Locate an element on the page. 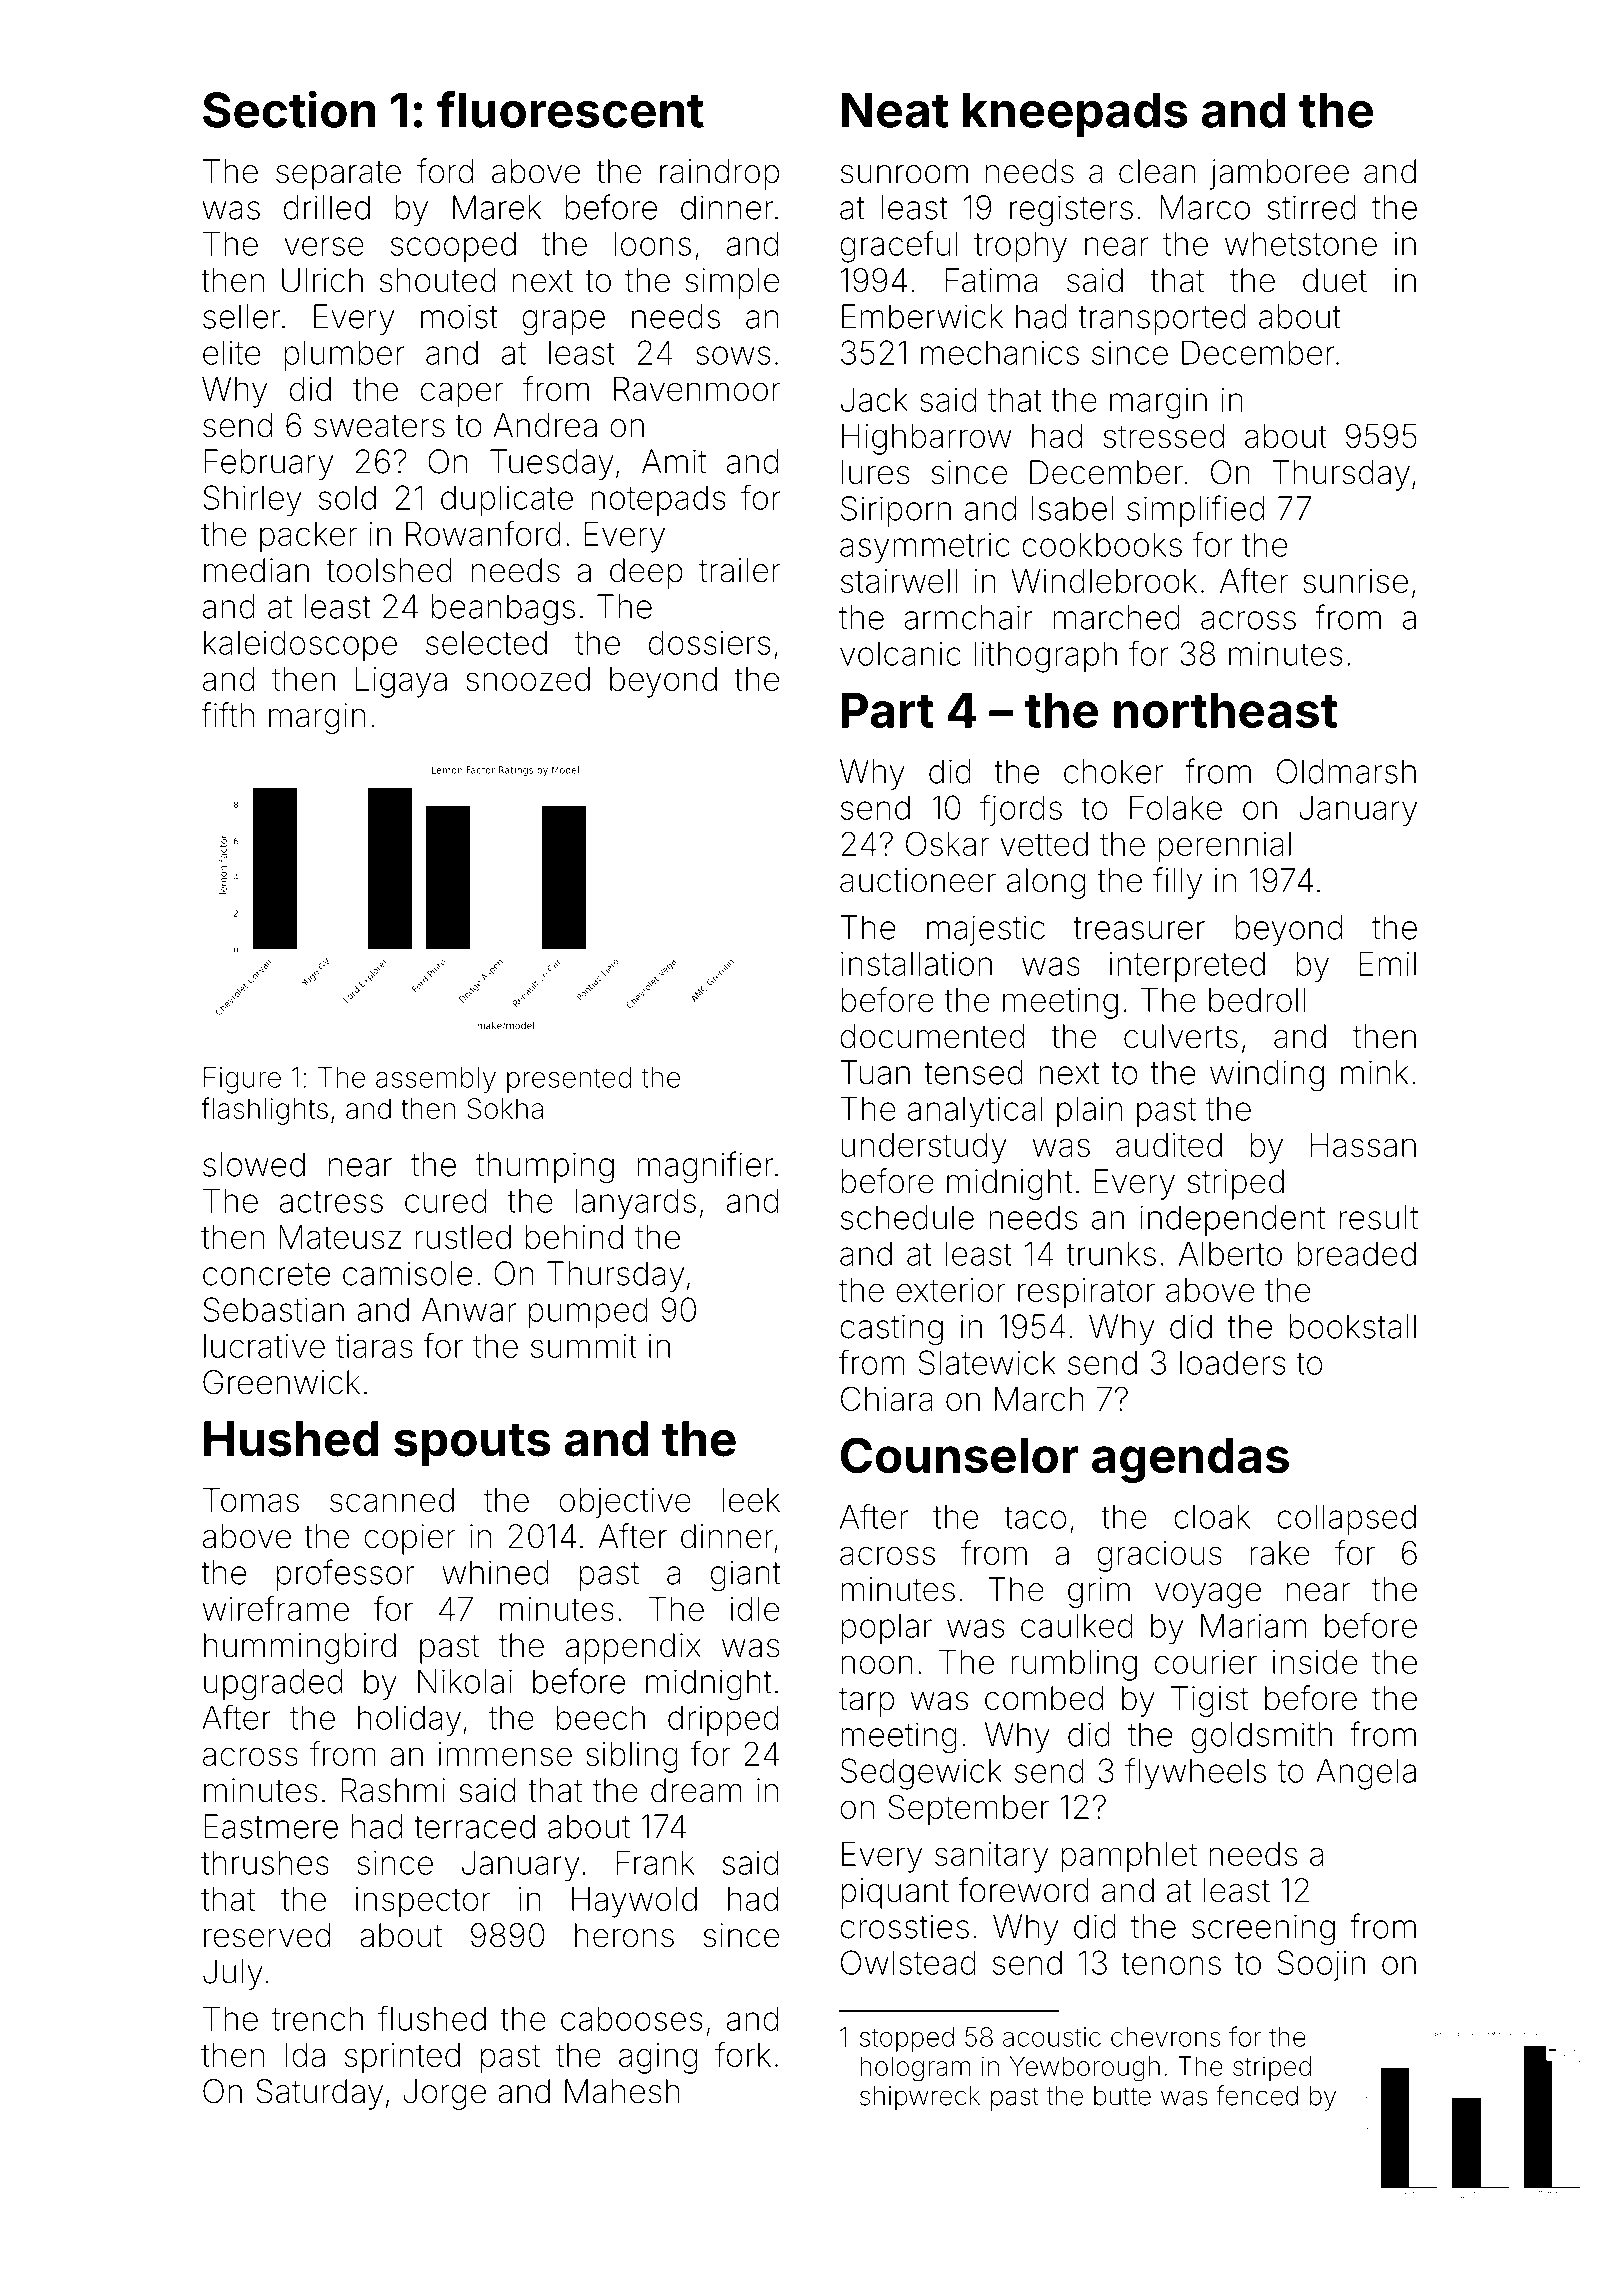 Image resolution: width=1620 pixels, height=2292 pixels. jamboree is located at coordinates (1279, 174).
